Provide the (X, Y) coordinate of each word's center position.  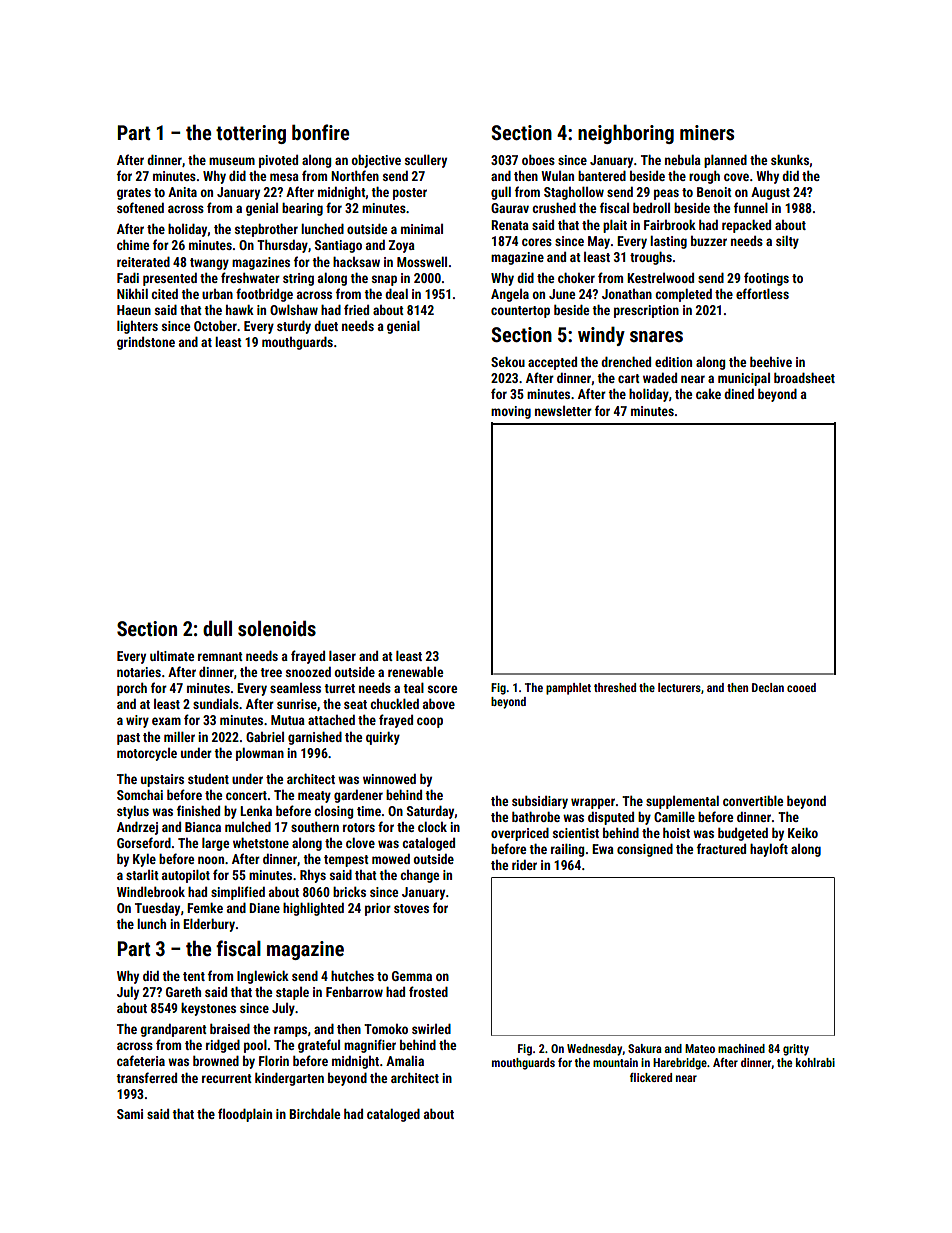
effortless (762, 293)
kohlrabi (815, 1062)
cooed (801, 687)
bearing (302, 209)
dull (217, 628)
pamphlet (568, 689)
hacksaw (356, 262)
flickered (651, 1077)
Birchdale (314, 1114)
